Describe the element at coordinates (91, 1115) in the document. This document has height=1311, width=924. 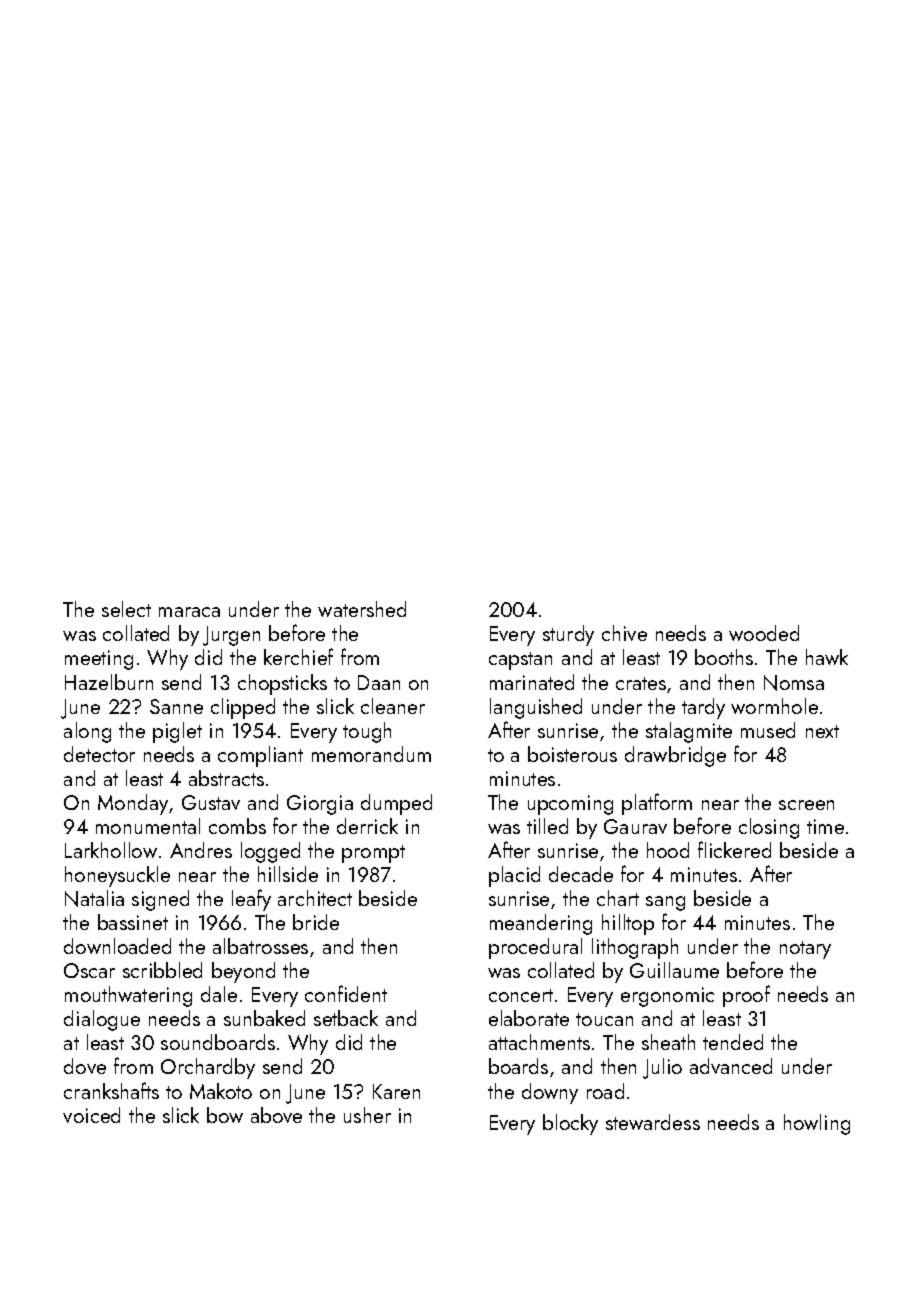
I see `voiced` at that location.
